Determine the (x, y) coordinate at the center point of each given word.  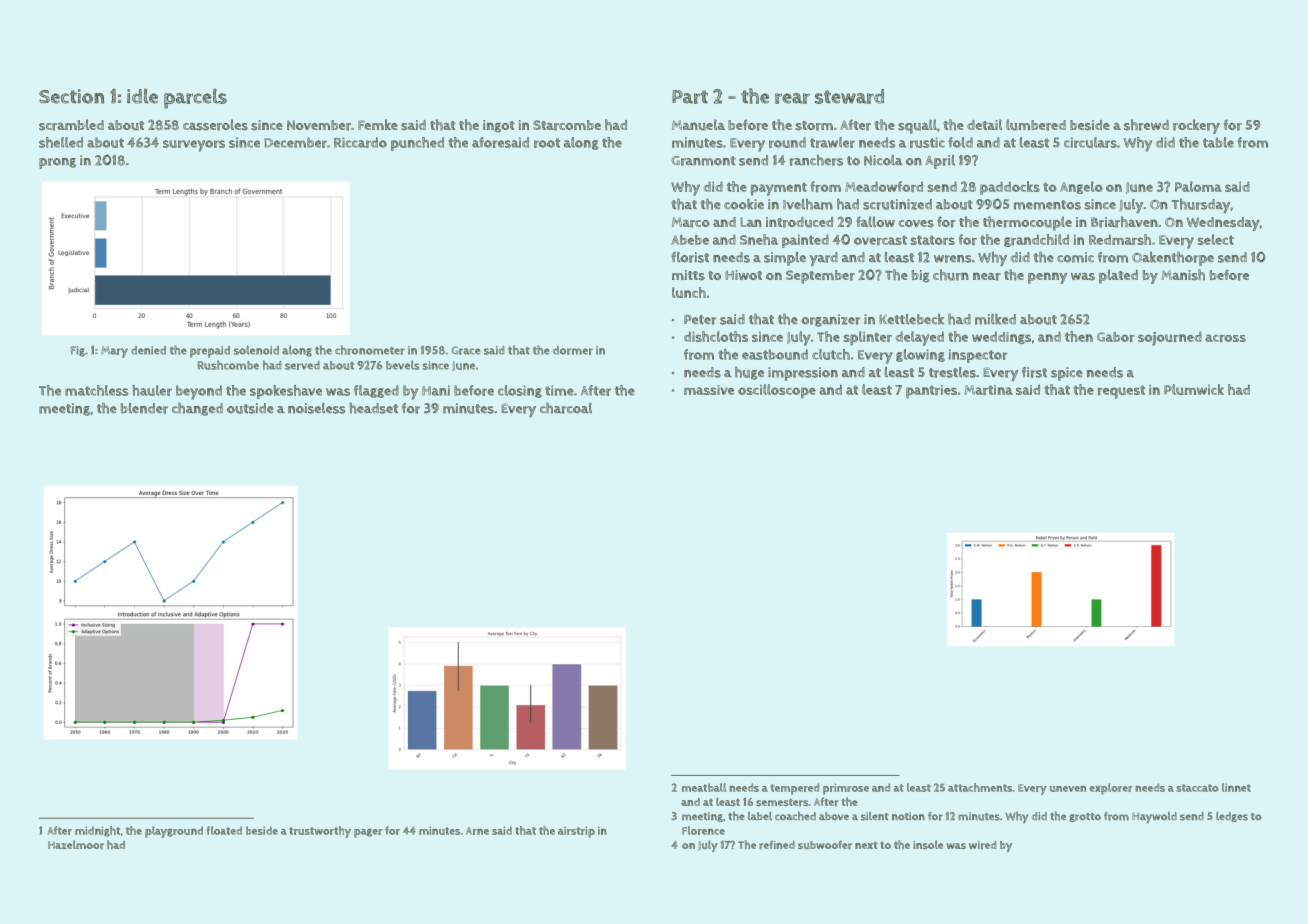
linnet (1236, 787)
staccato (1197, 788)
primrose (846, 789)
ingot (499, 126)
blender (144, 408)
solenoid (256, 350)
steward (849, 96)
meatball (704, 787)
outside (250, 408)
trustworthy (320, 832)
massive (709, 390)
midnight (97, 831)
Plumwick (1194, 389)
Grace (466, 350)
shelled (61, 142)
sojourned (1170, 338)
